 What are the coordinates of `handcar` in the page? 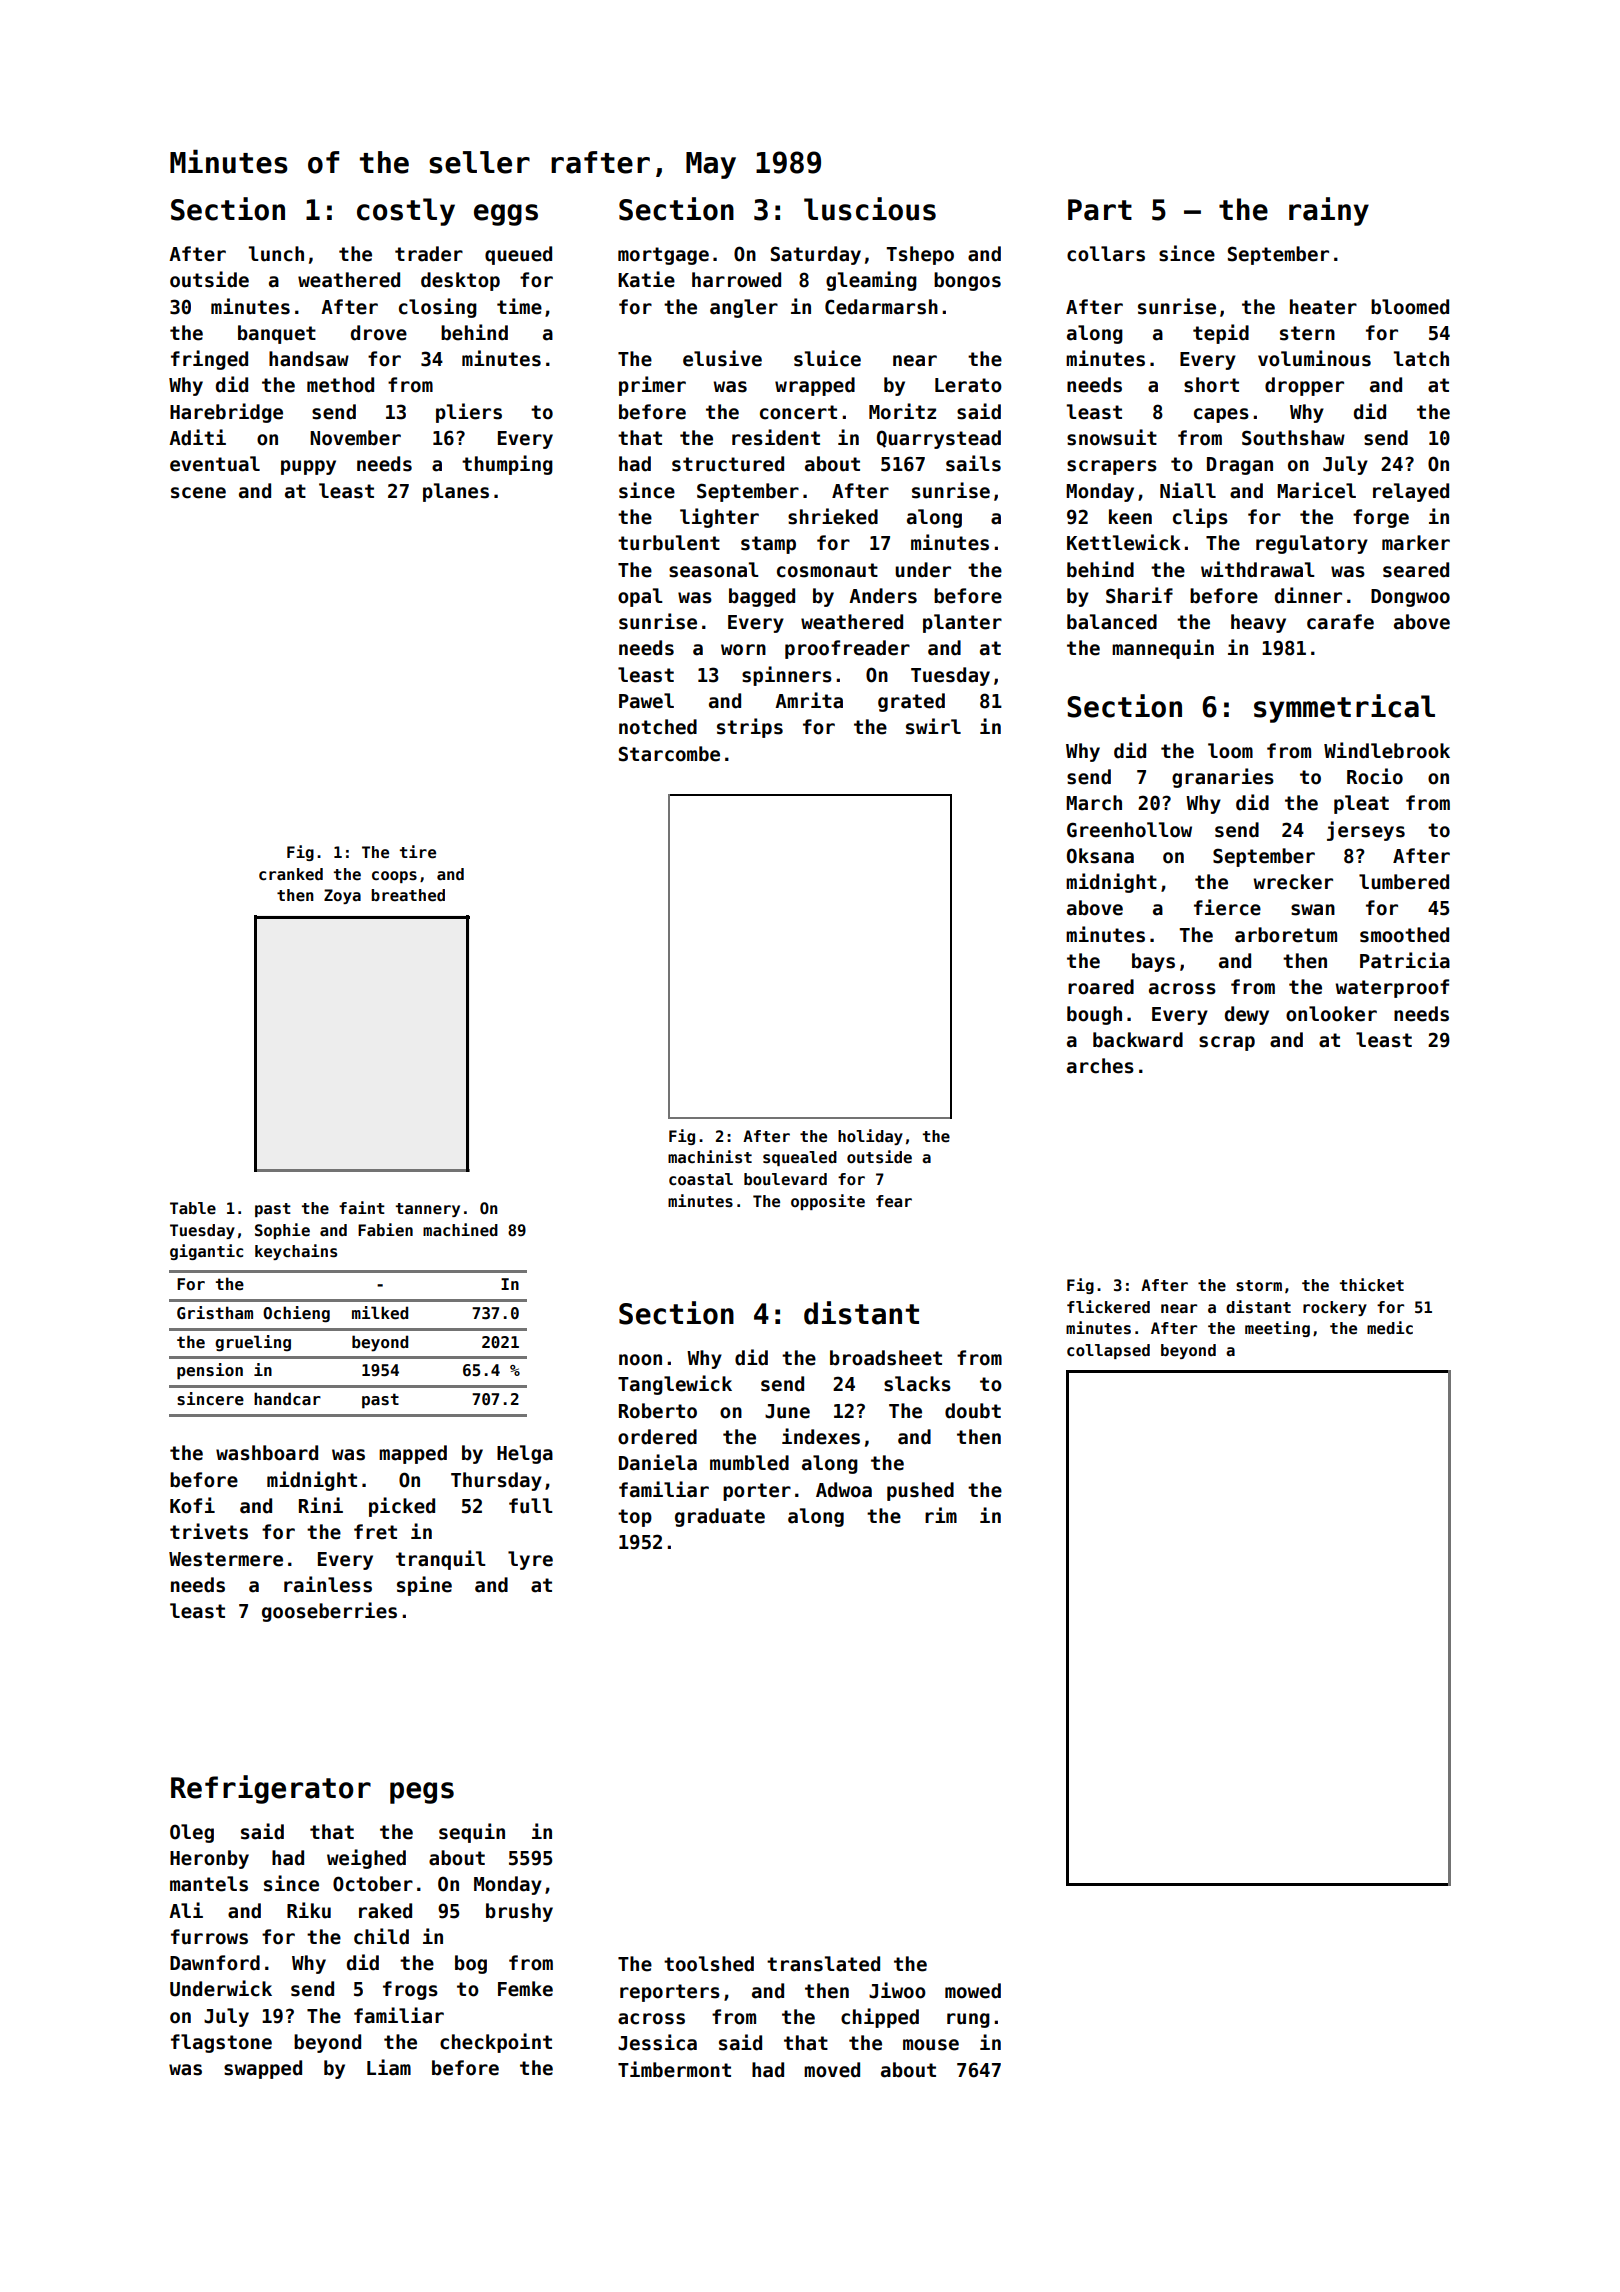 It's located at (287, 1399).
